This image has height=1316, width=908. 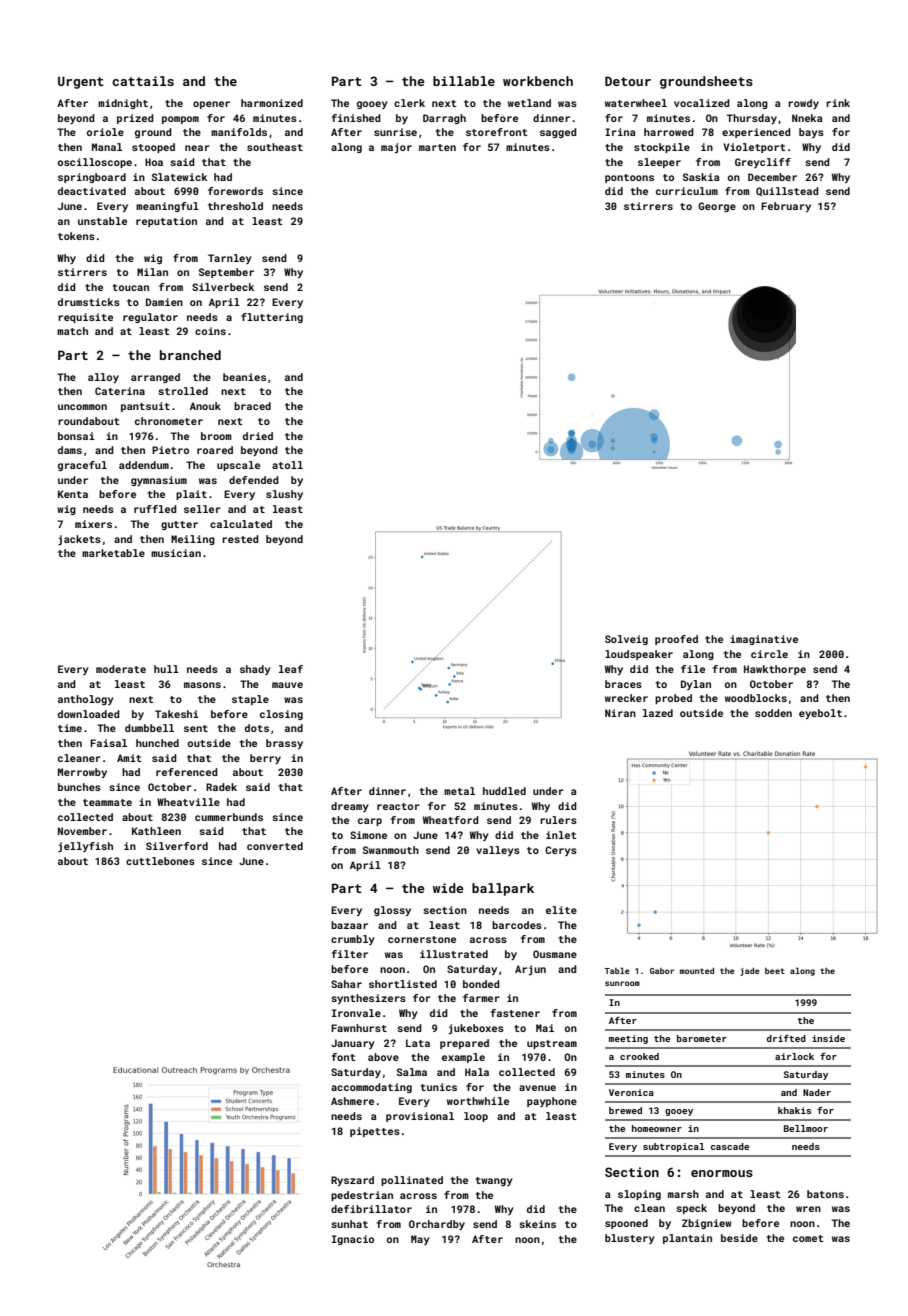 What do you see at coordinates (353, 1240) in the image?
I see `Ignacio` at bounding box center [353, 1240].
